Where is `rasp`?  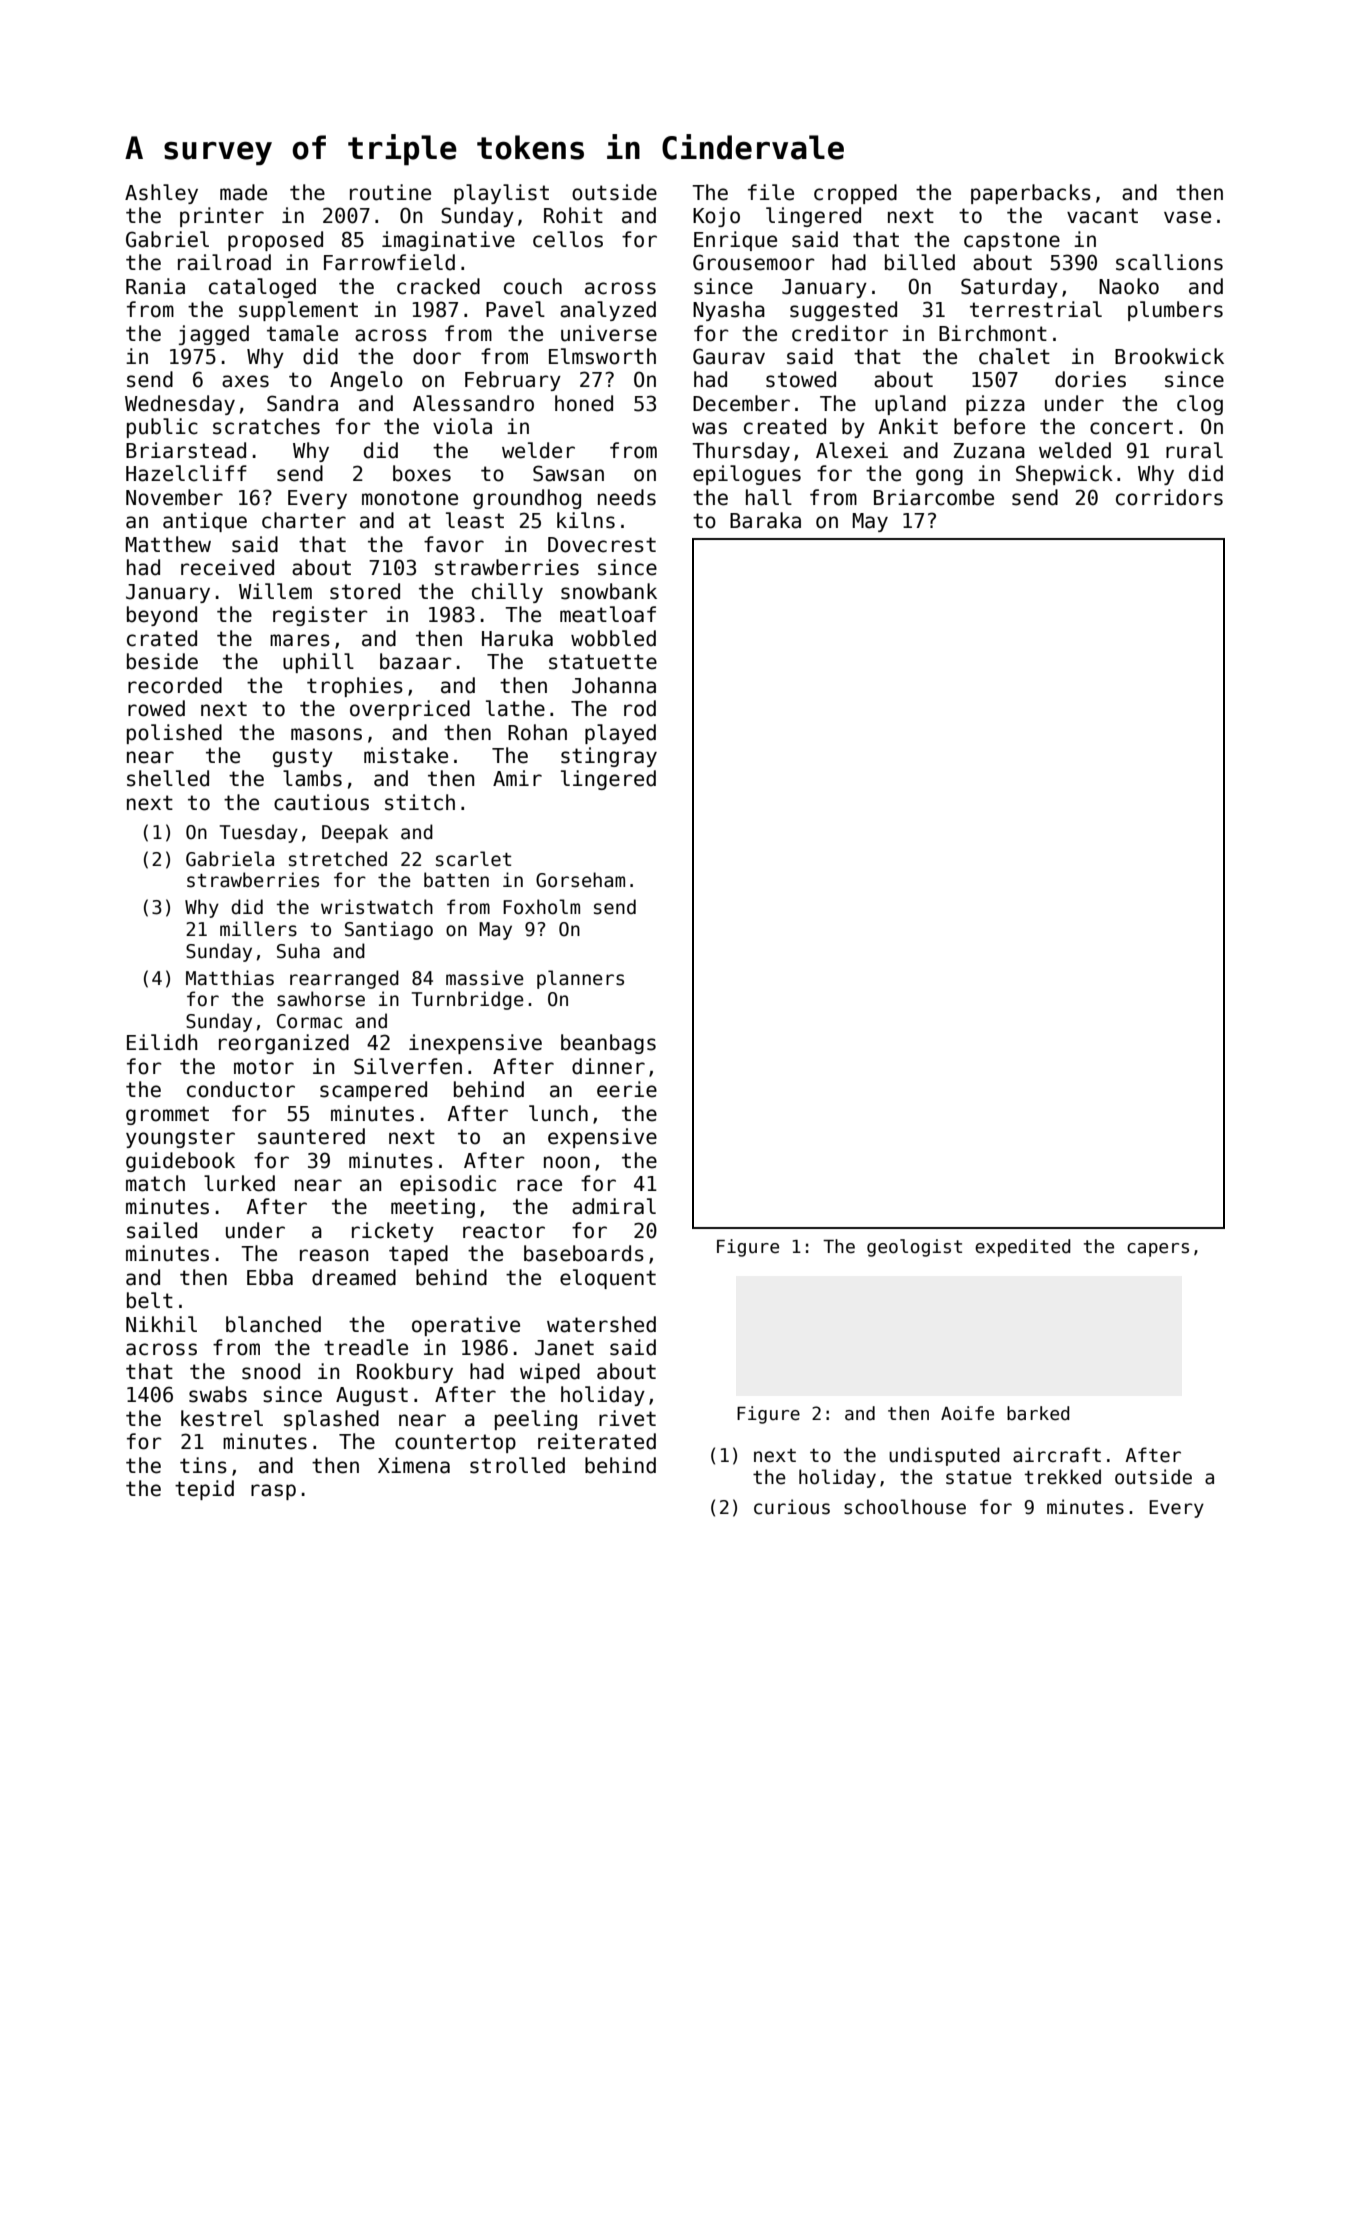
rasp is located at coordinates (273, 1492).
